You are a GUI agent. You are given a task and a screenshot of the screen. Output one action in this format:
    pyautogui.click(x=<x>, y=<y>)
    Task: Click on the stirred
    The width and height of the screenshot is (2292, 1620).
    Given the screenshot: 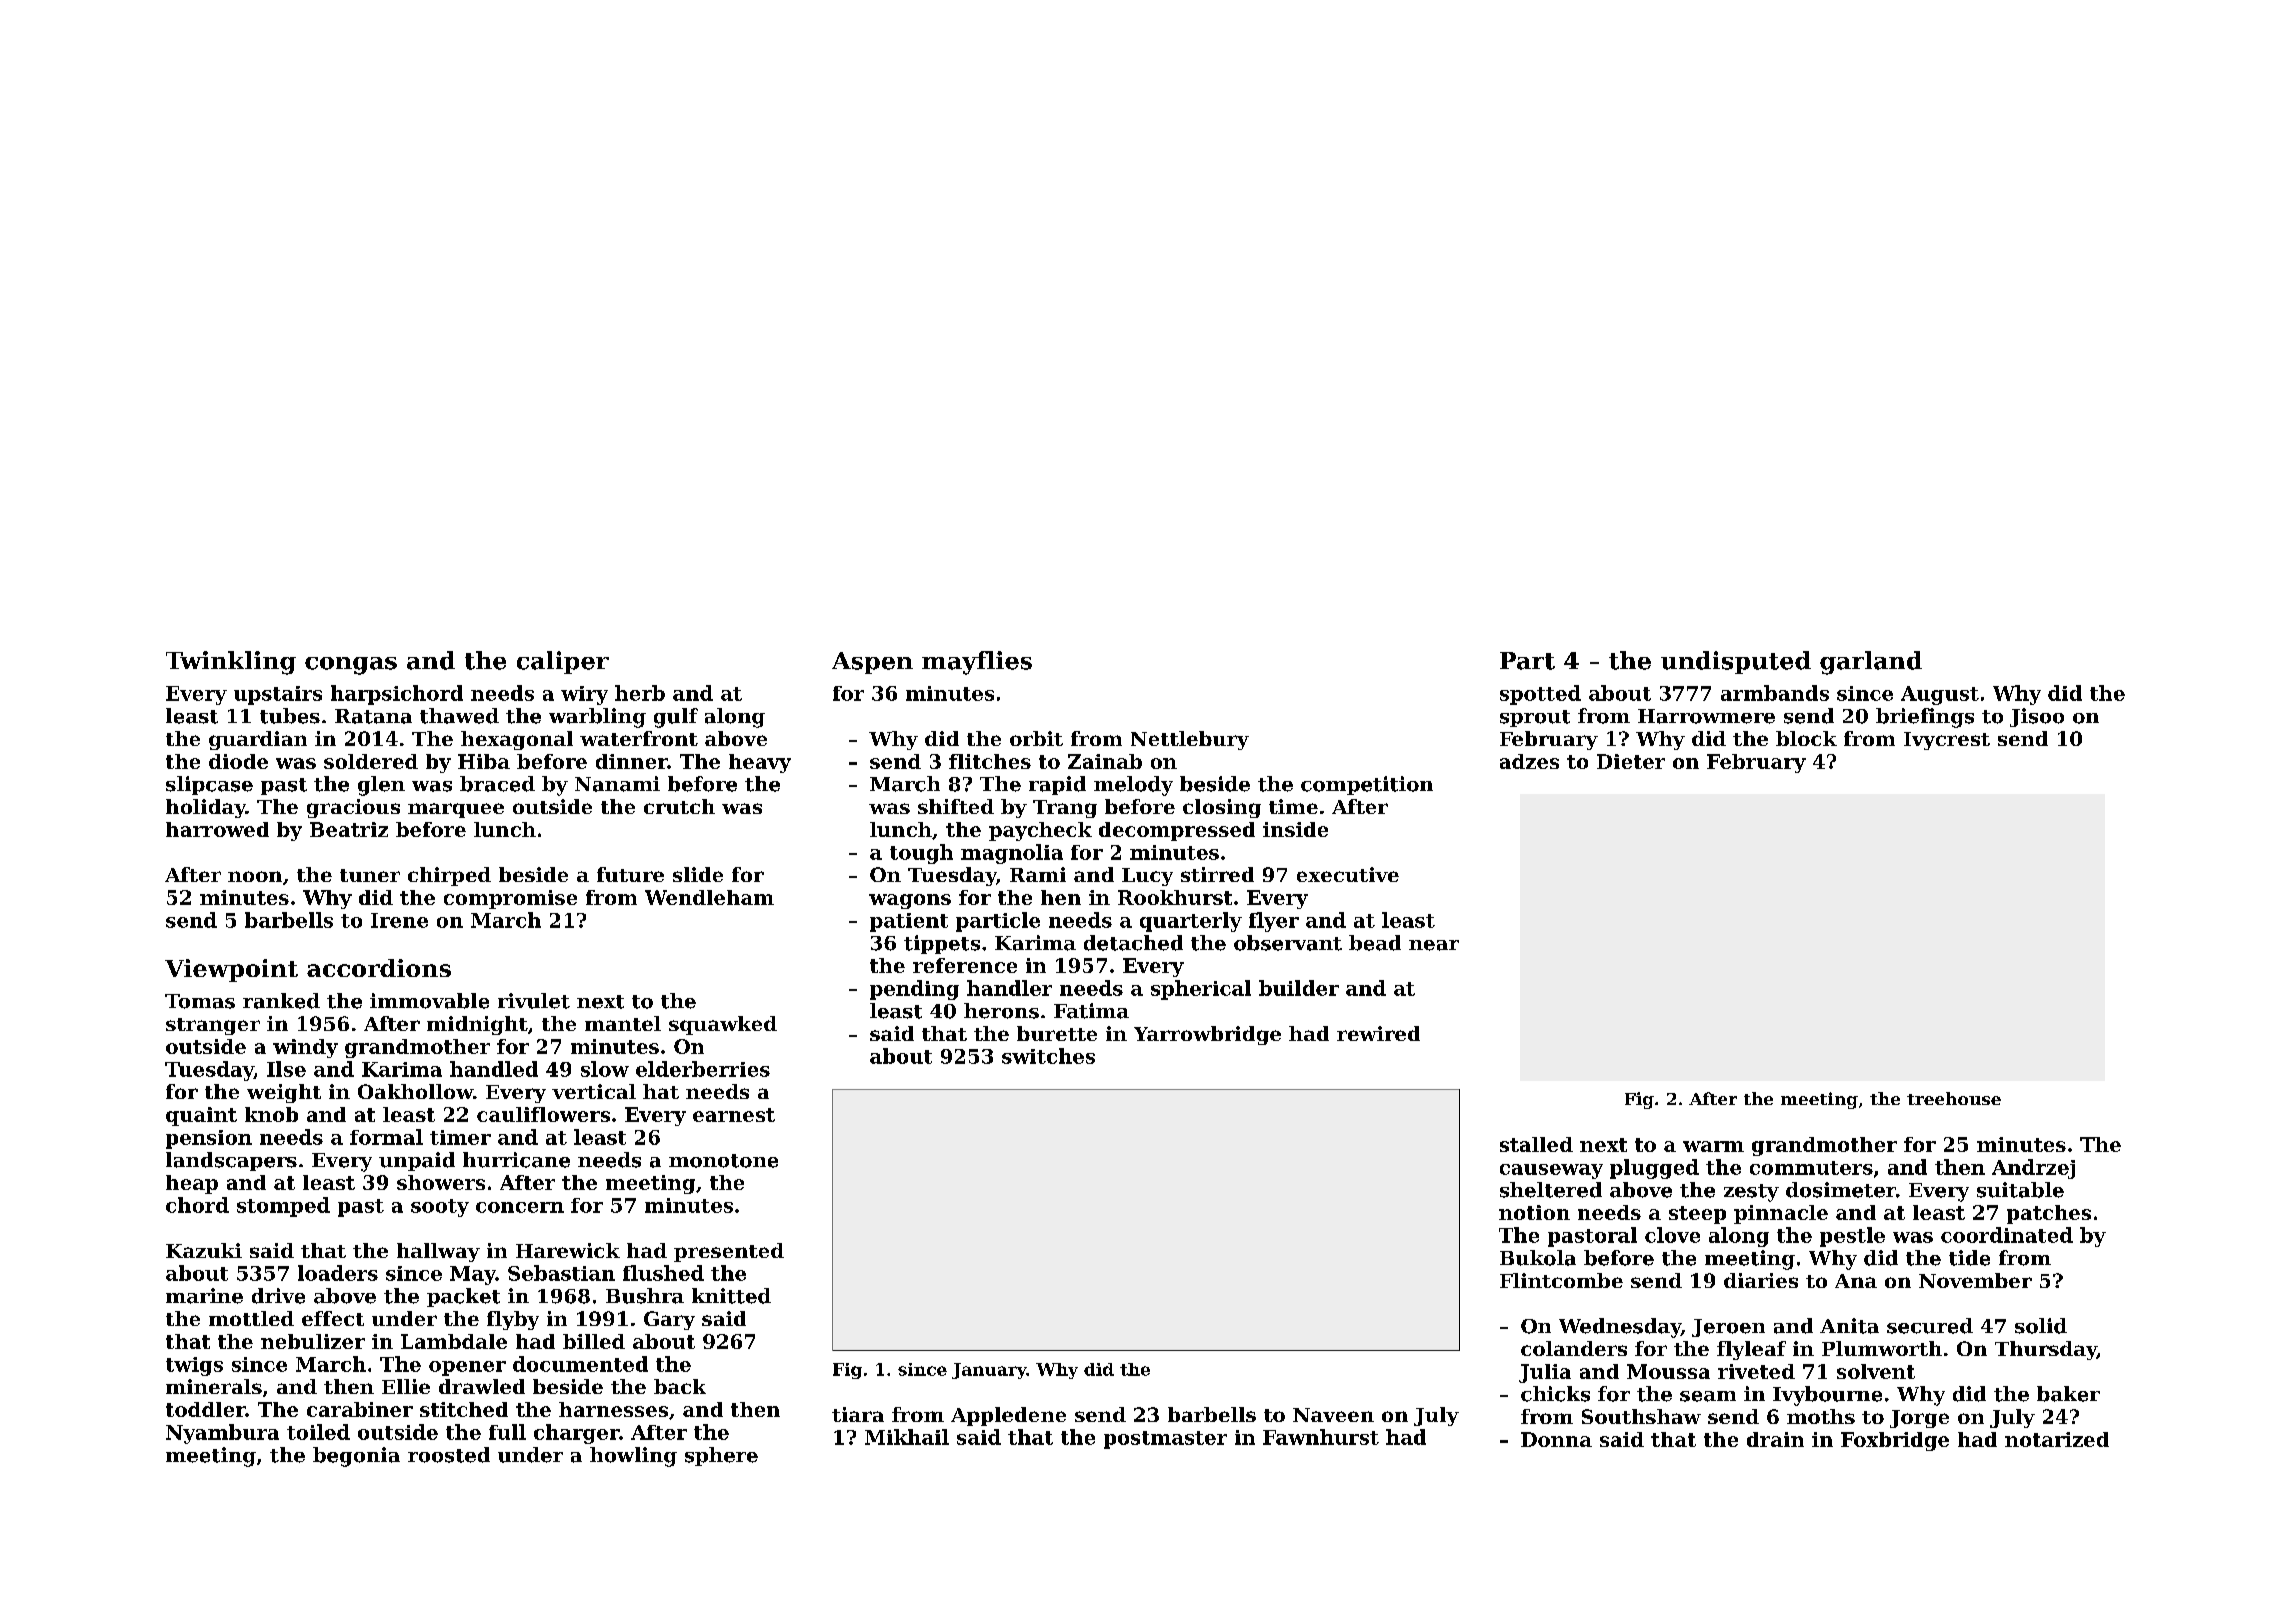 What is the action you would take?
    pyautogui.click(x=1217, y=874)
